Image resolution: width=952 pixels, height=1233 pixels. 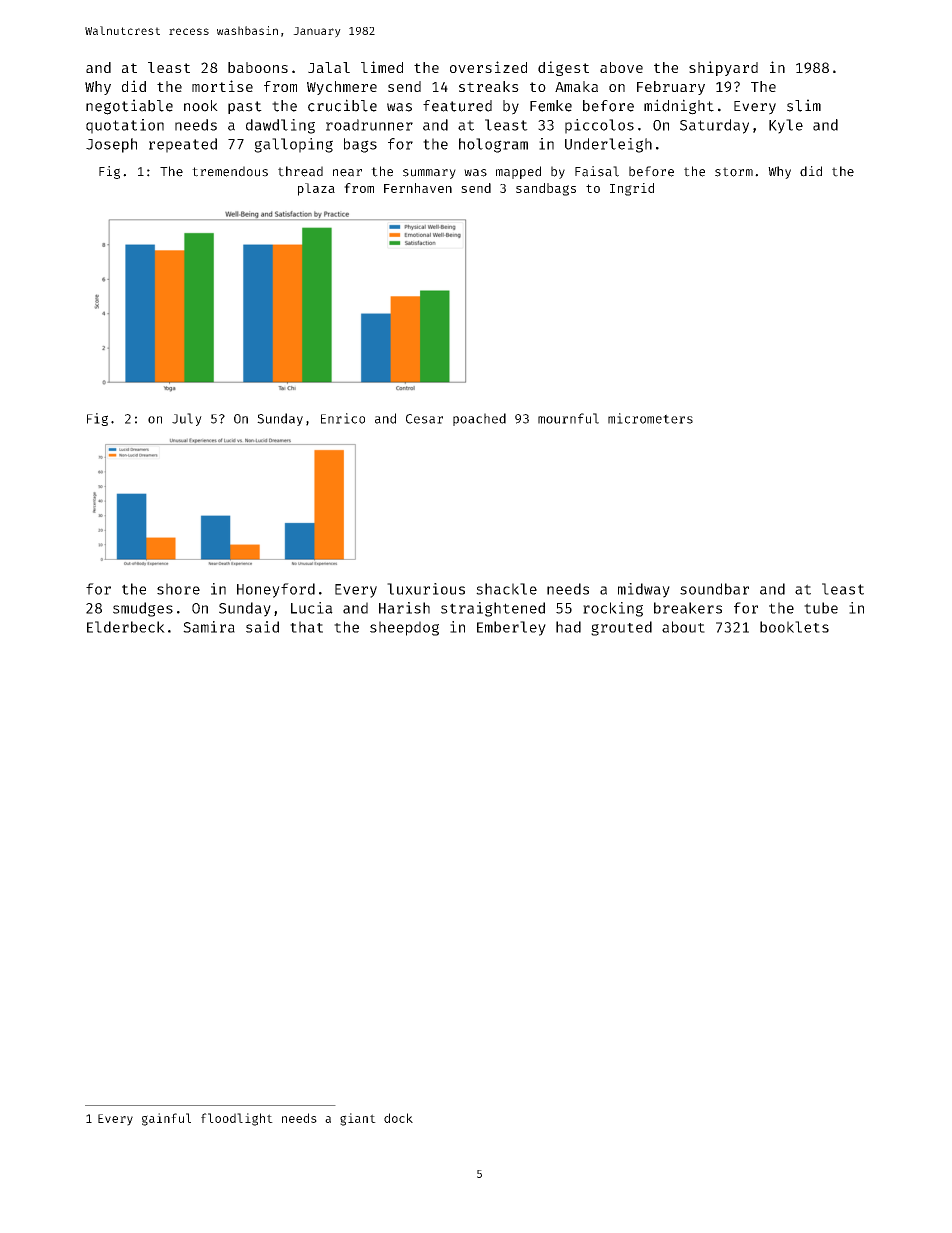 What do you see at coordinates (398, 1118) in the screenshot?
I see `dock` at bounding box center [398, 1118].
